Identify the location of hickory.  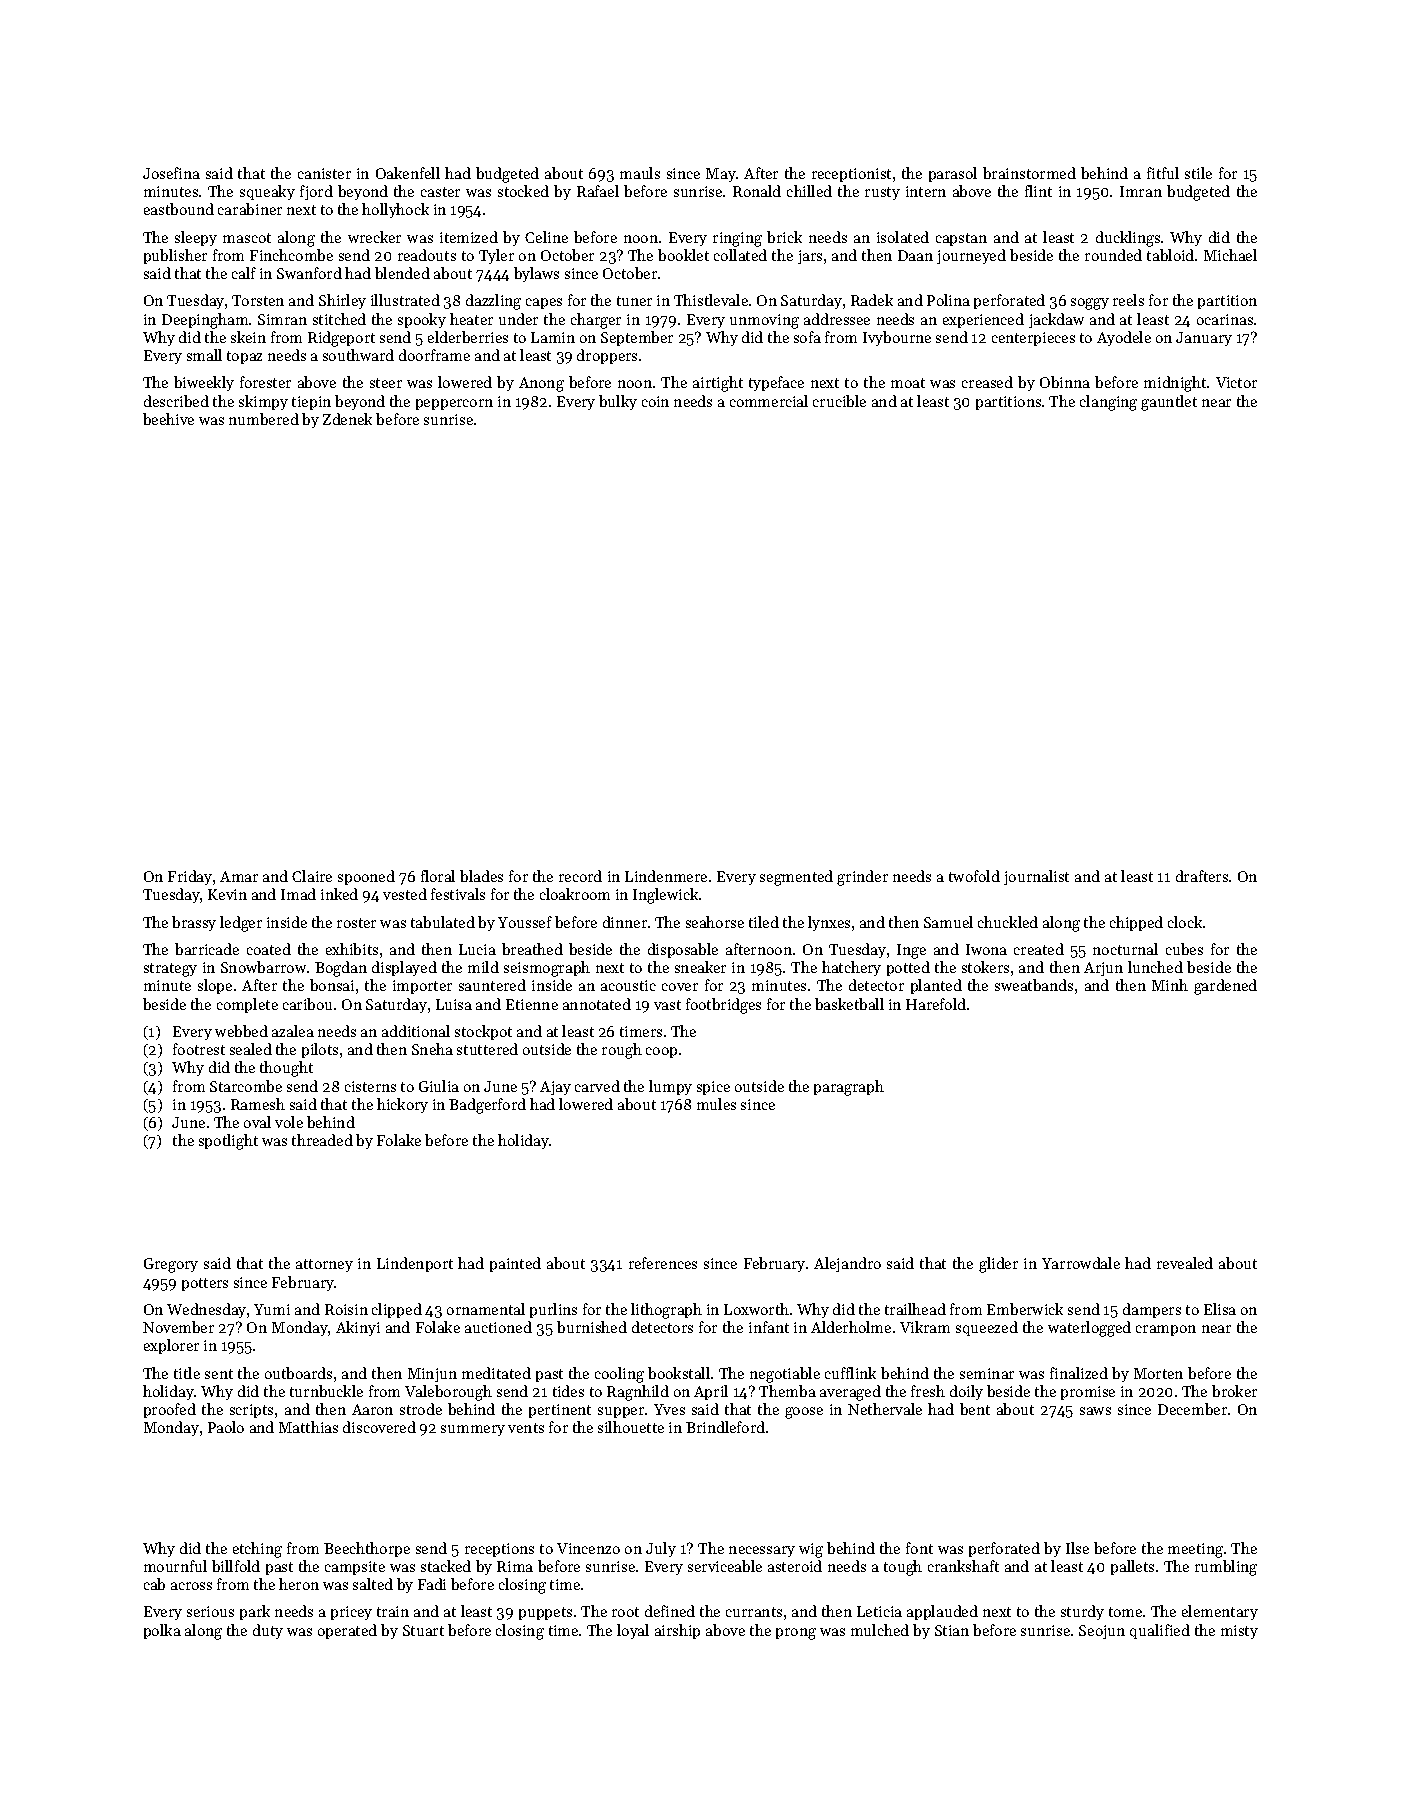
(402, 1105).
